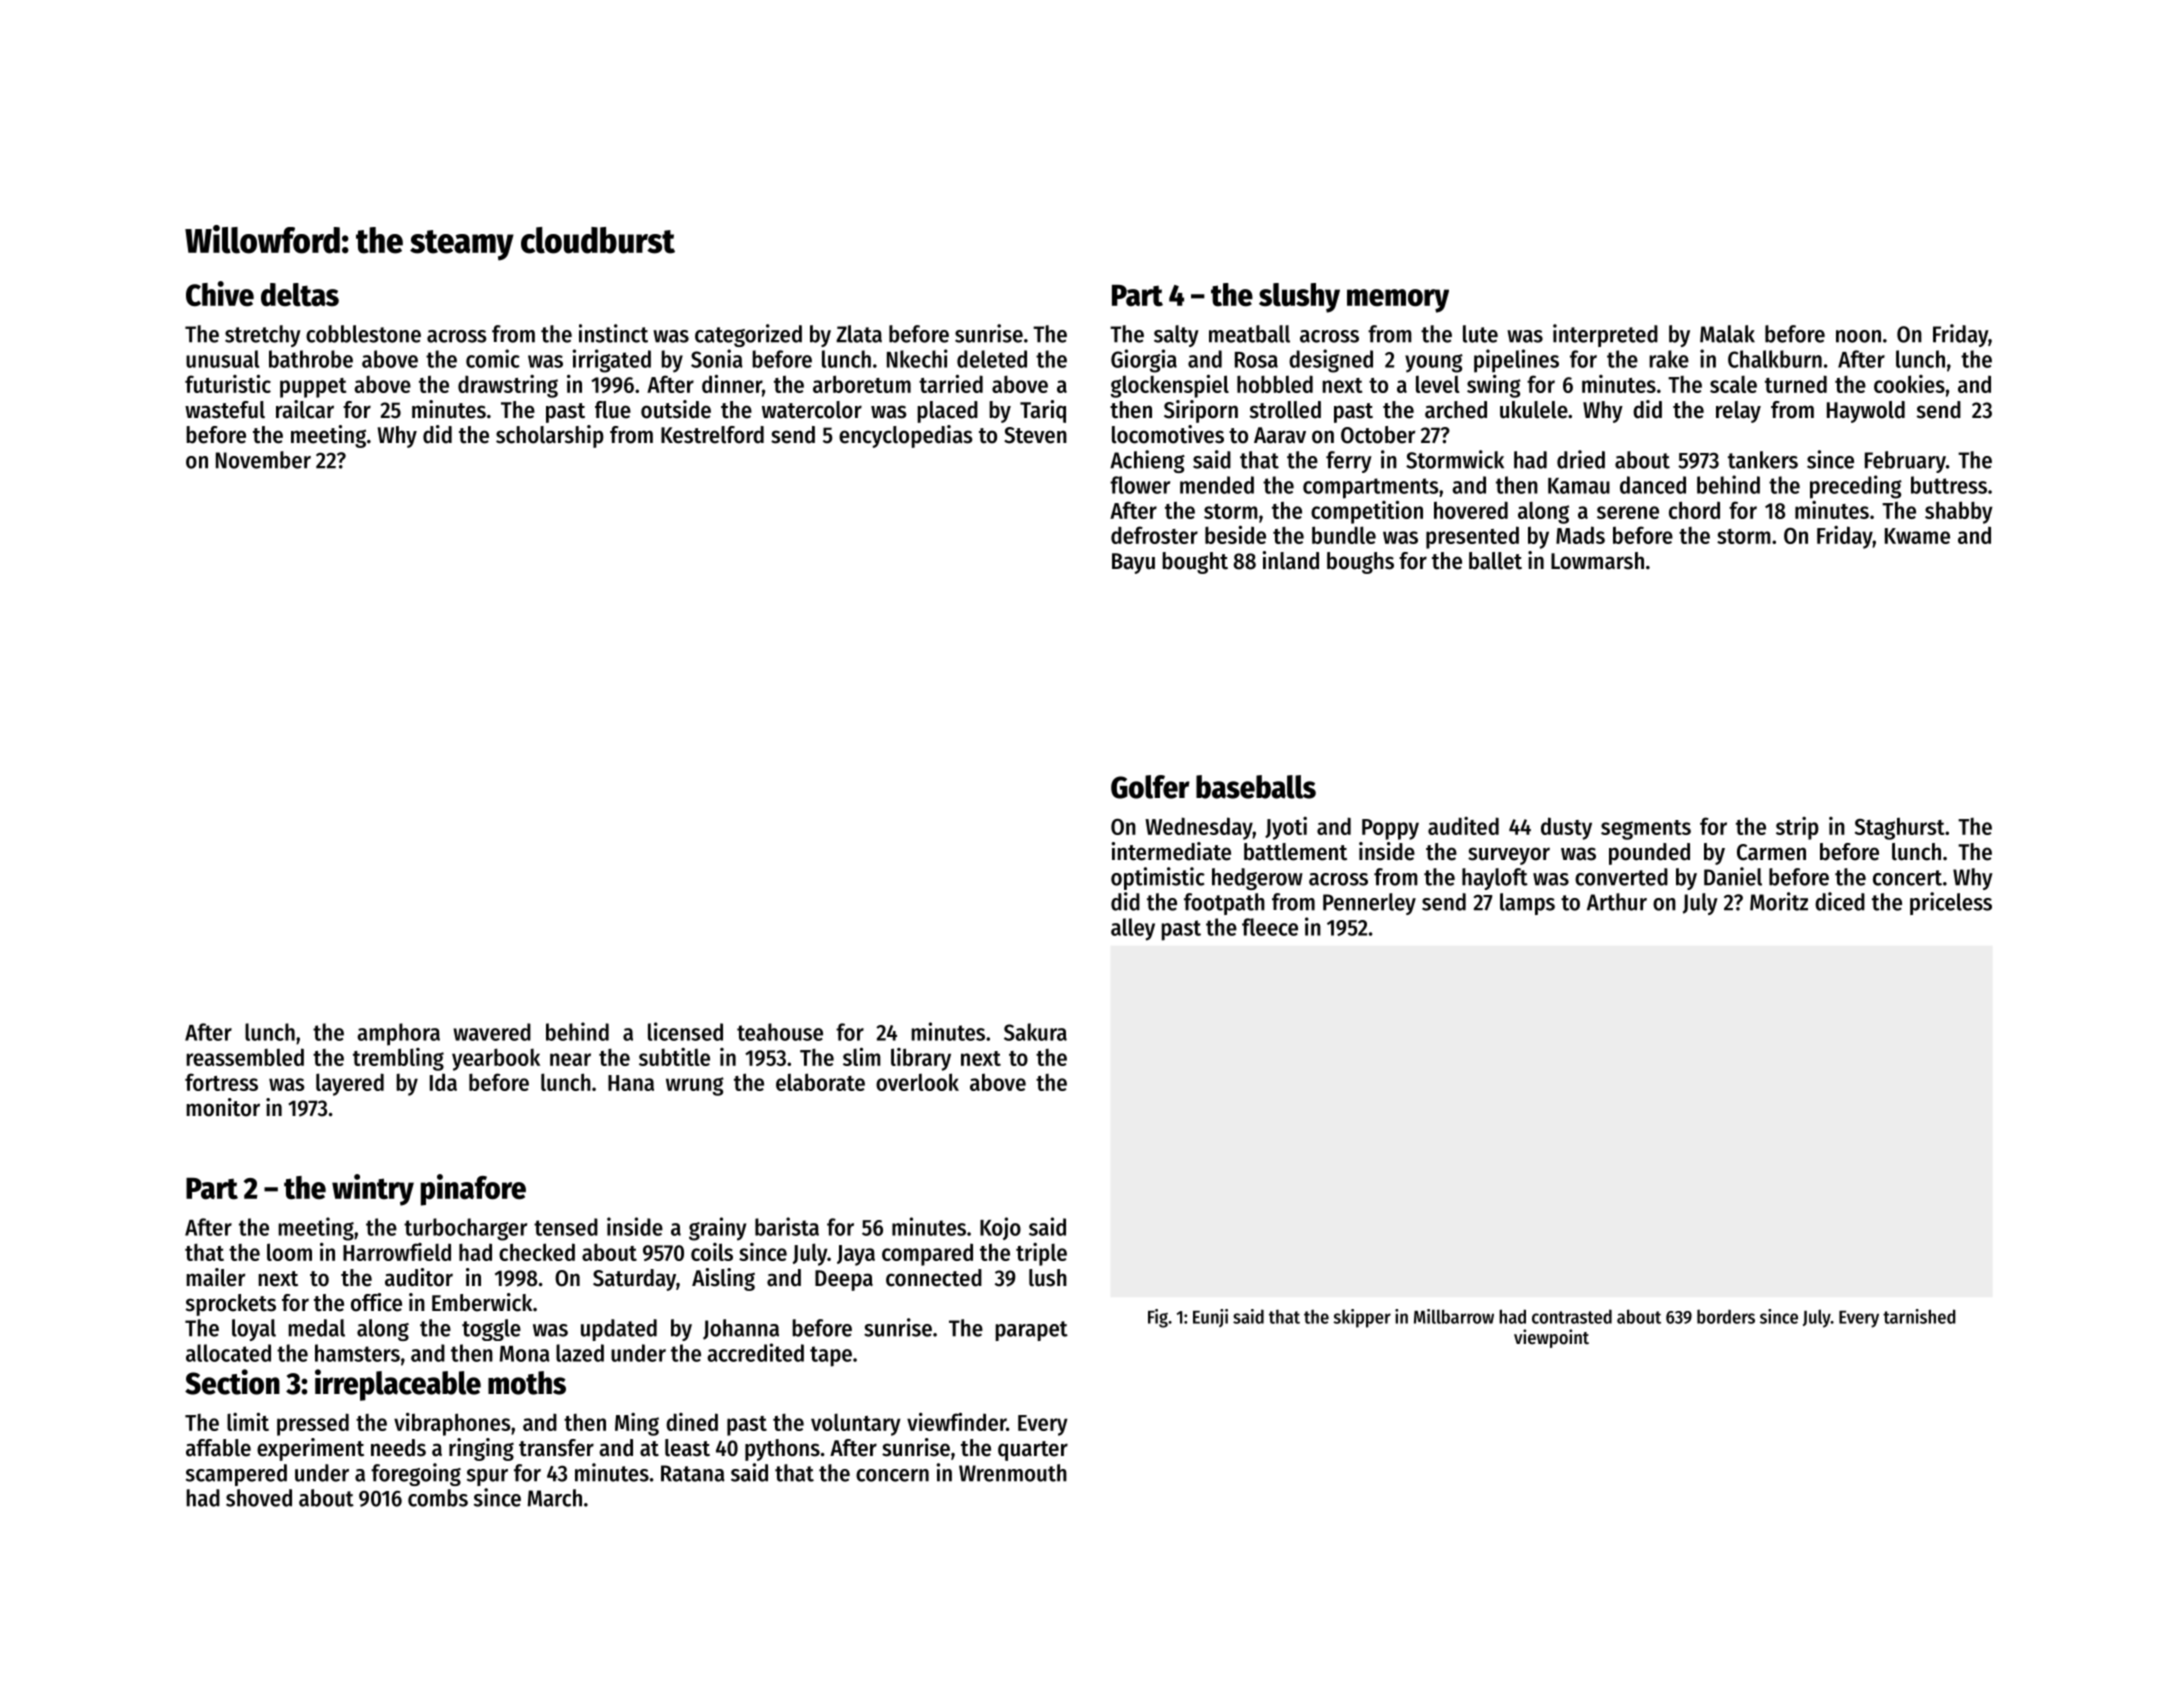 The height and width of the page is (1683, 2178). Describe the element at coordinates (300, 295) in the page. I see `deltas` at that location.
